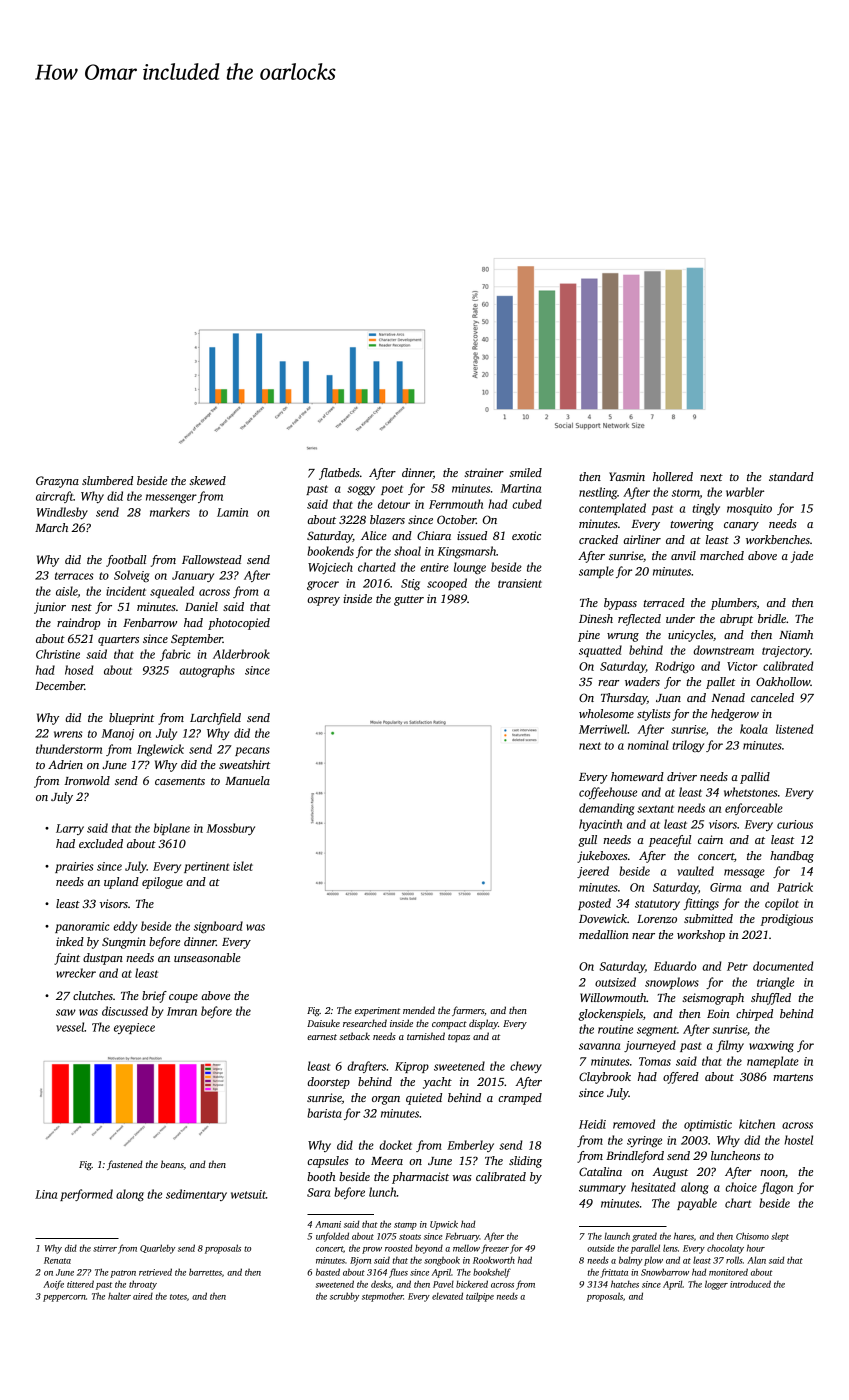 This screenshot has width=849, height=1400. I want to click on totes, so click(178, 1297).
